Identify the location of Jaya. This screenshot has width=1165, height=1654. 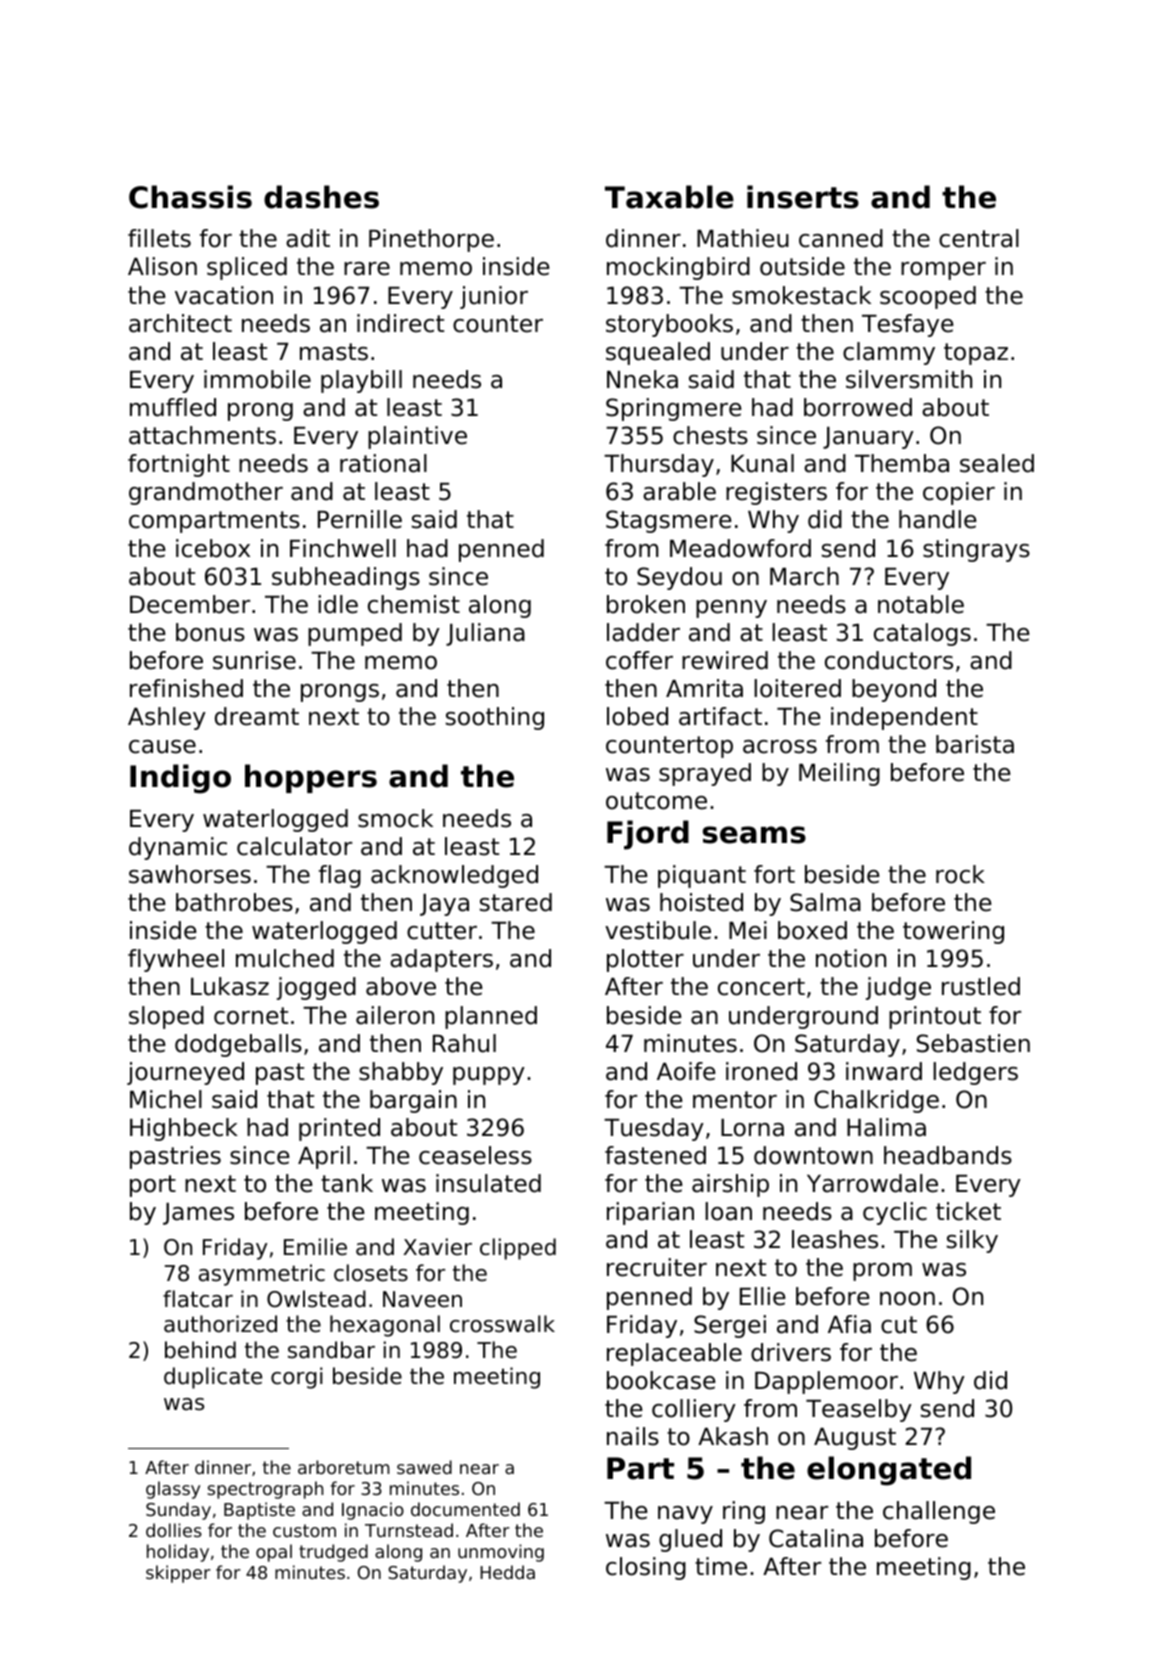
(444, 905).
